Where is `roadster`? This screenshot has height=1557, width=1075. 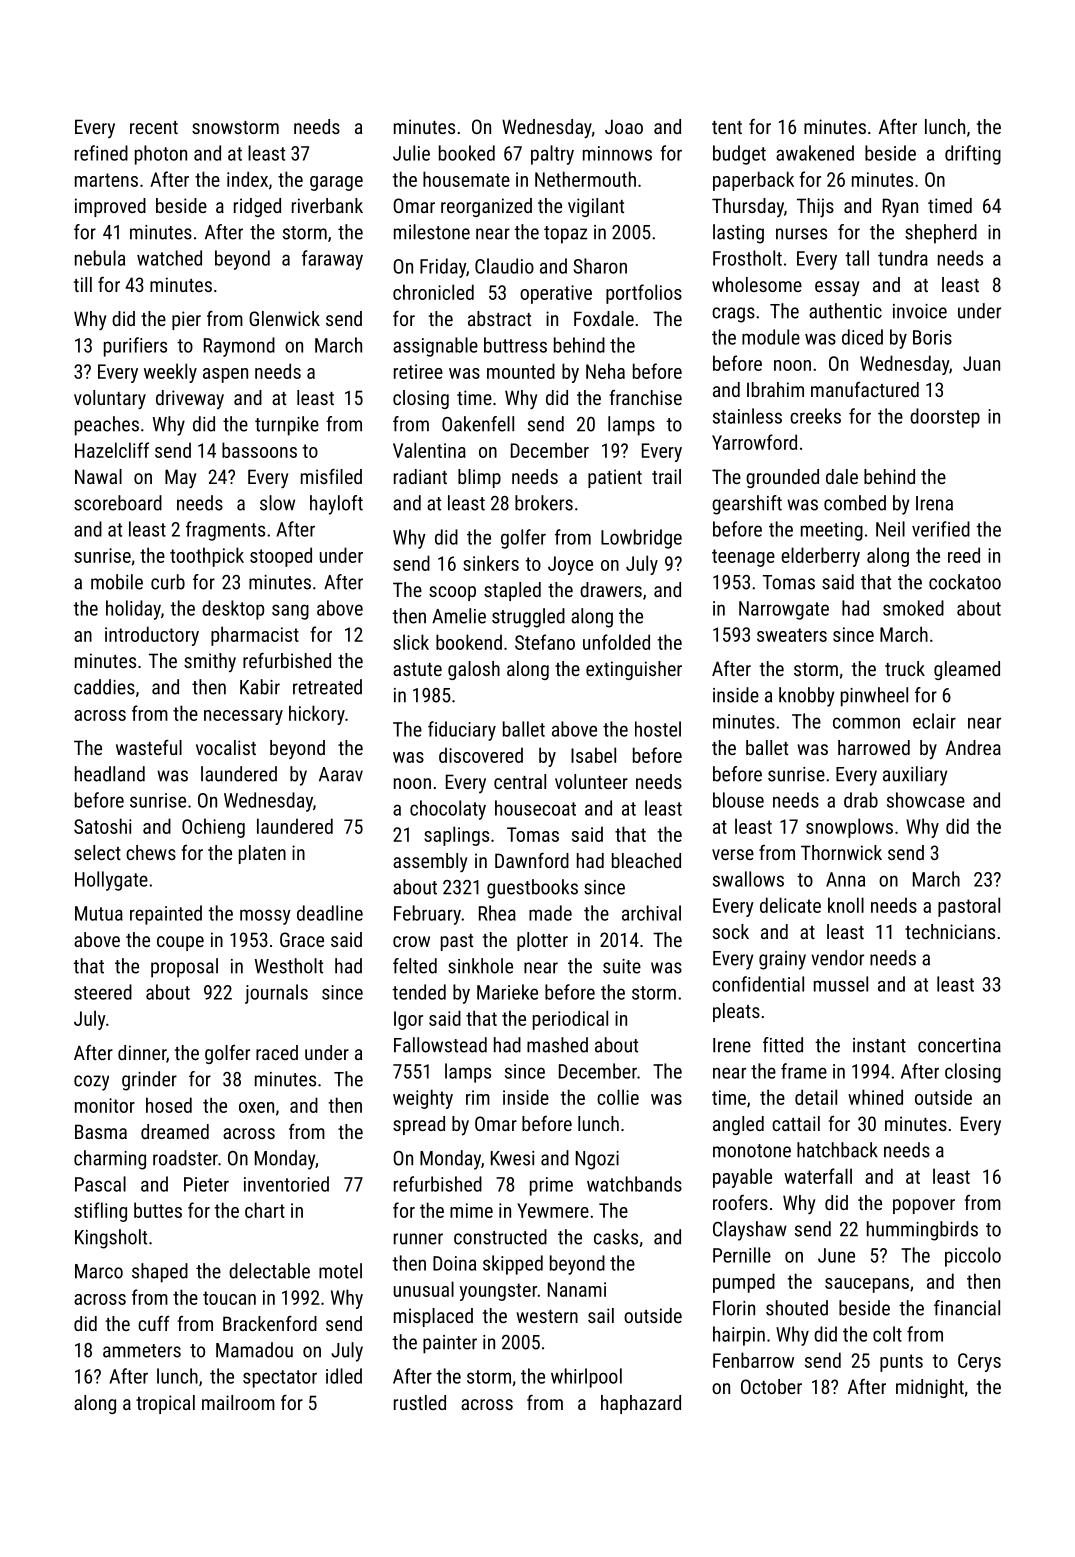 roadster is located at coordinates (185, 1158).
